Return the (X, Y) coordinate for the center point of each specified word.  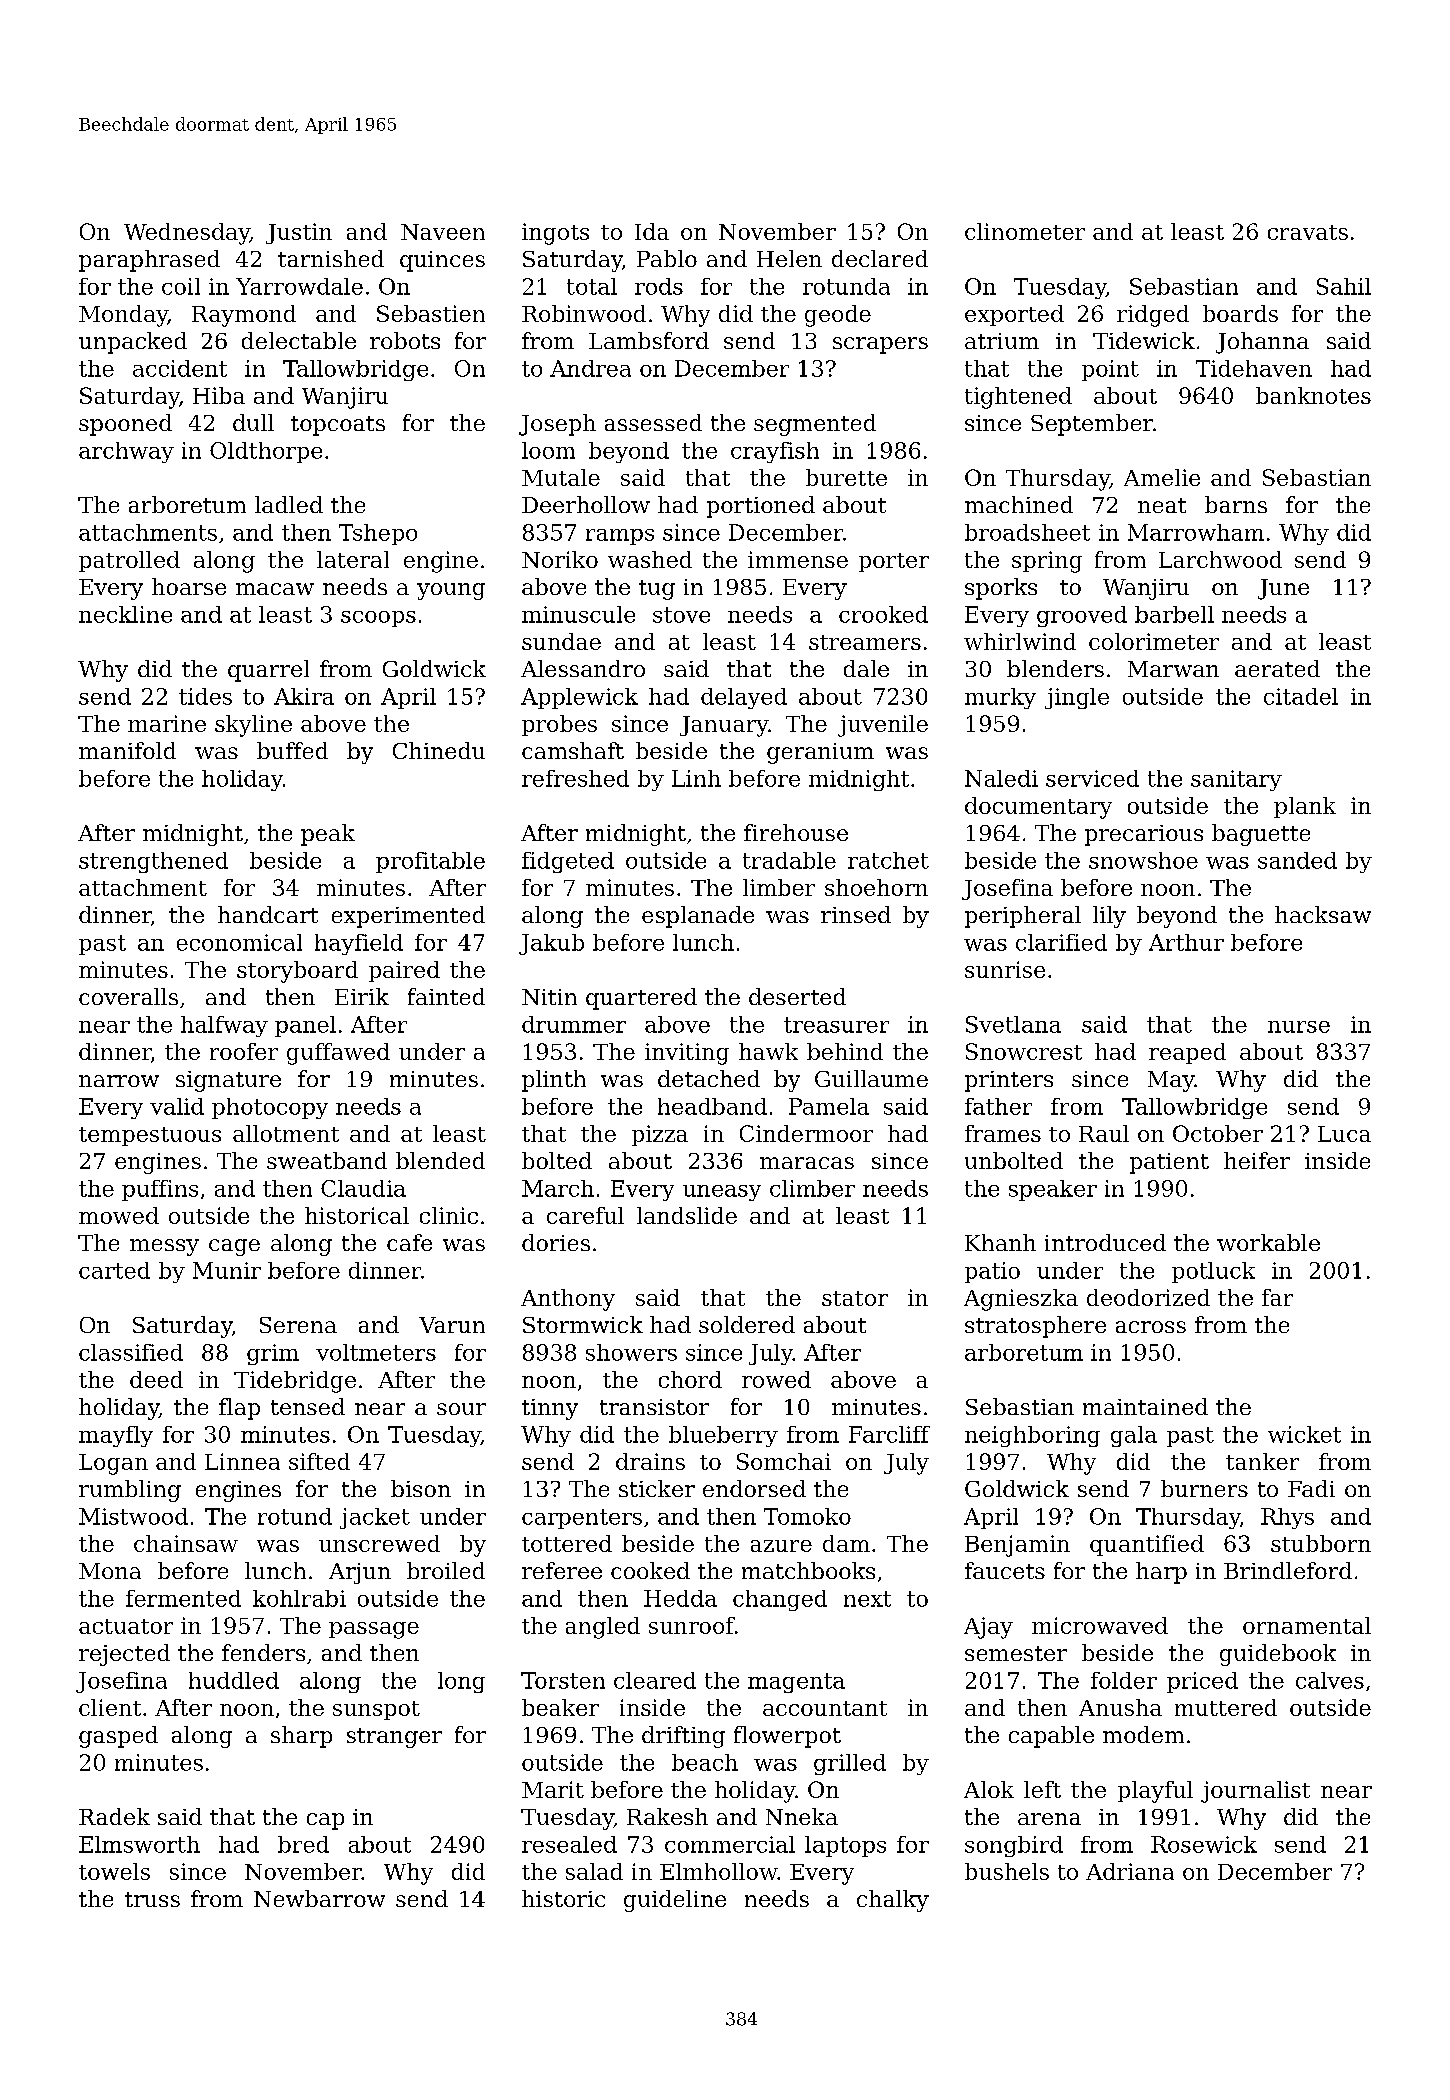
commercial (730, 1844)
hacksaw (1323, 914)
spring (1047, 562)
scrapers (880, 345)
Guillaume (871, 1078)
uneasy (722, 1193)
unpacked (133, 343)
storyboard (297, 972)
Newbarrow (319, 1898)
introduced (1105, 1242)
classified (131, 1352)
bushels (1007, 1871)
